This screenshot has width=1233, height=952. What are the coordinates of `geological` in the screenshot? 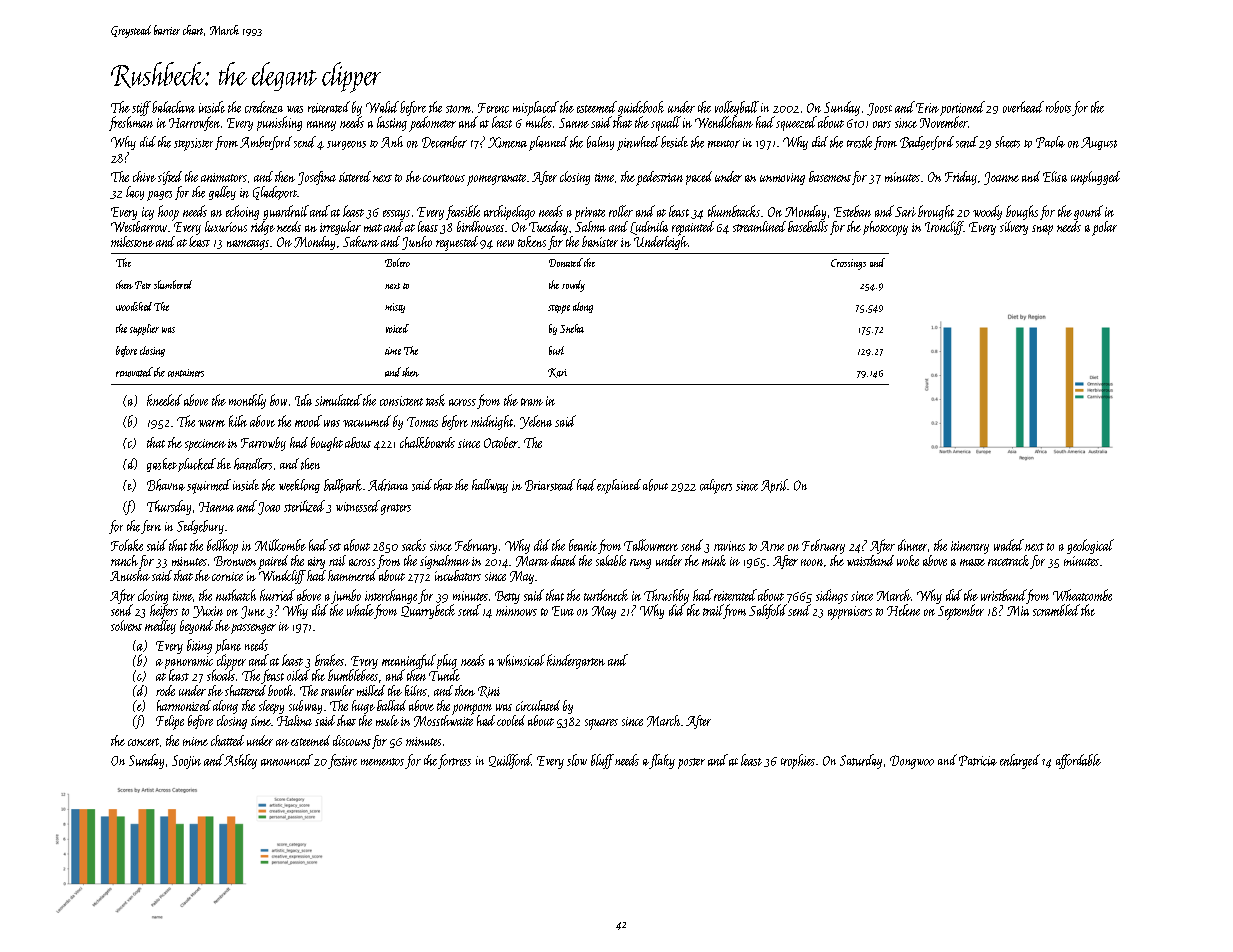 It's located at (1090, 546).
